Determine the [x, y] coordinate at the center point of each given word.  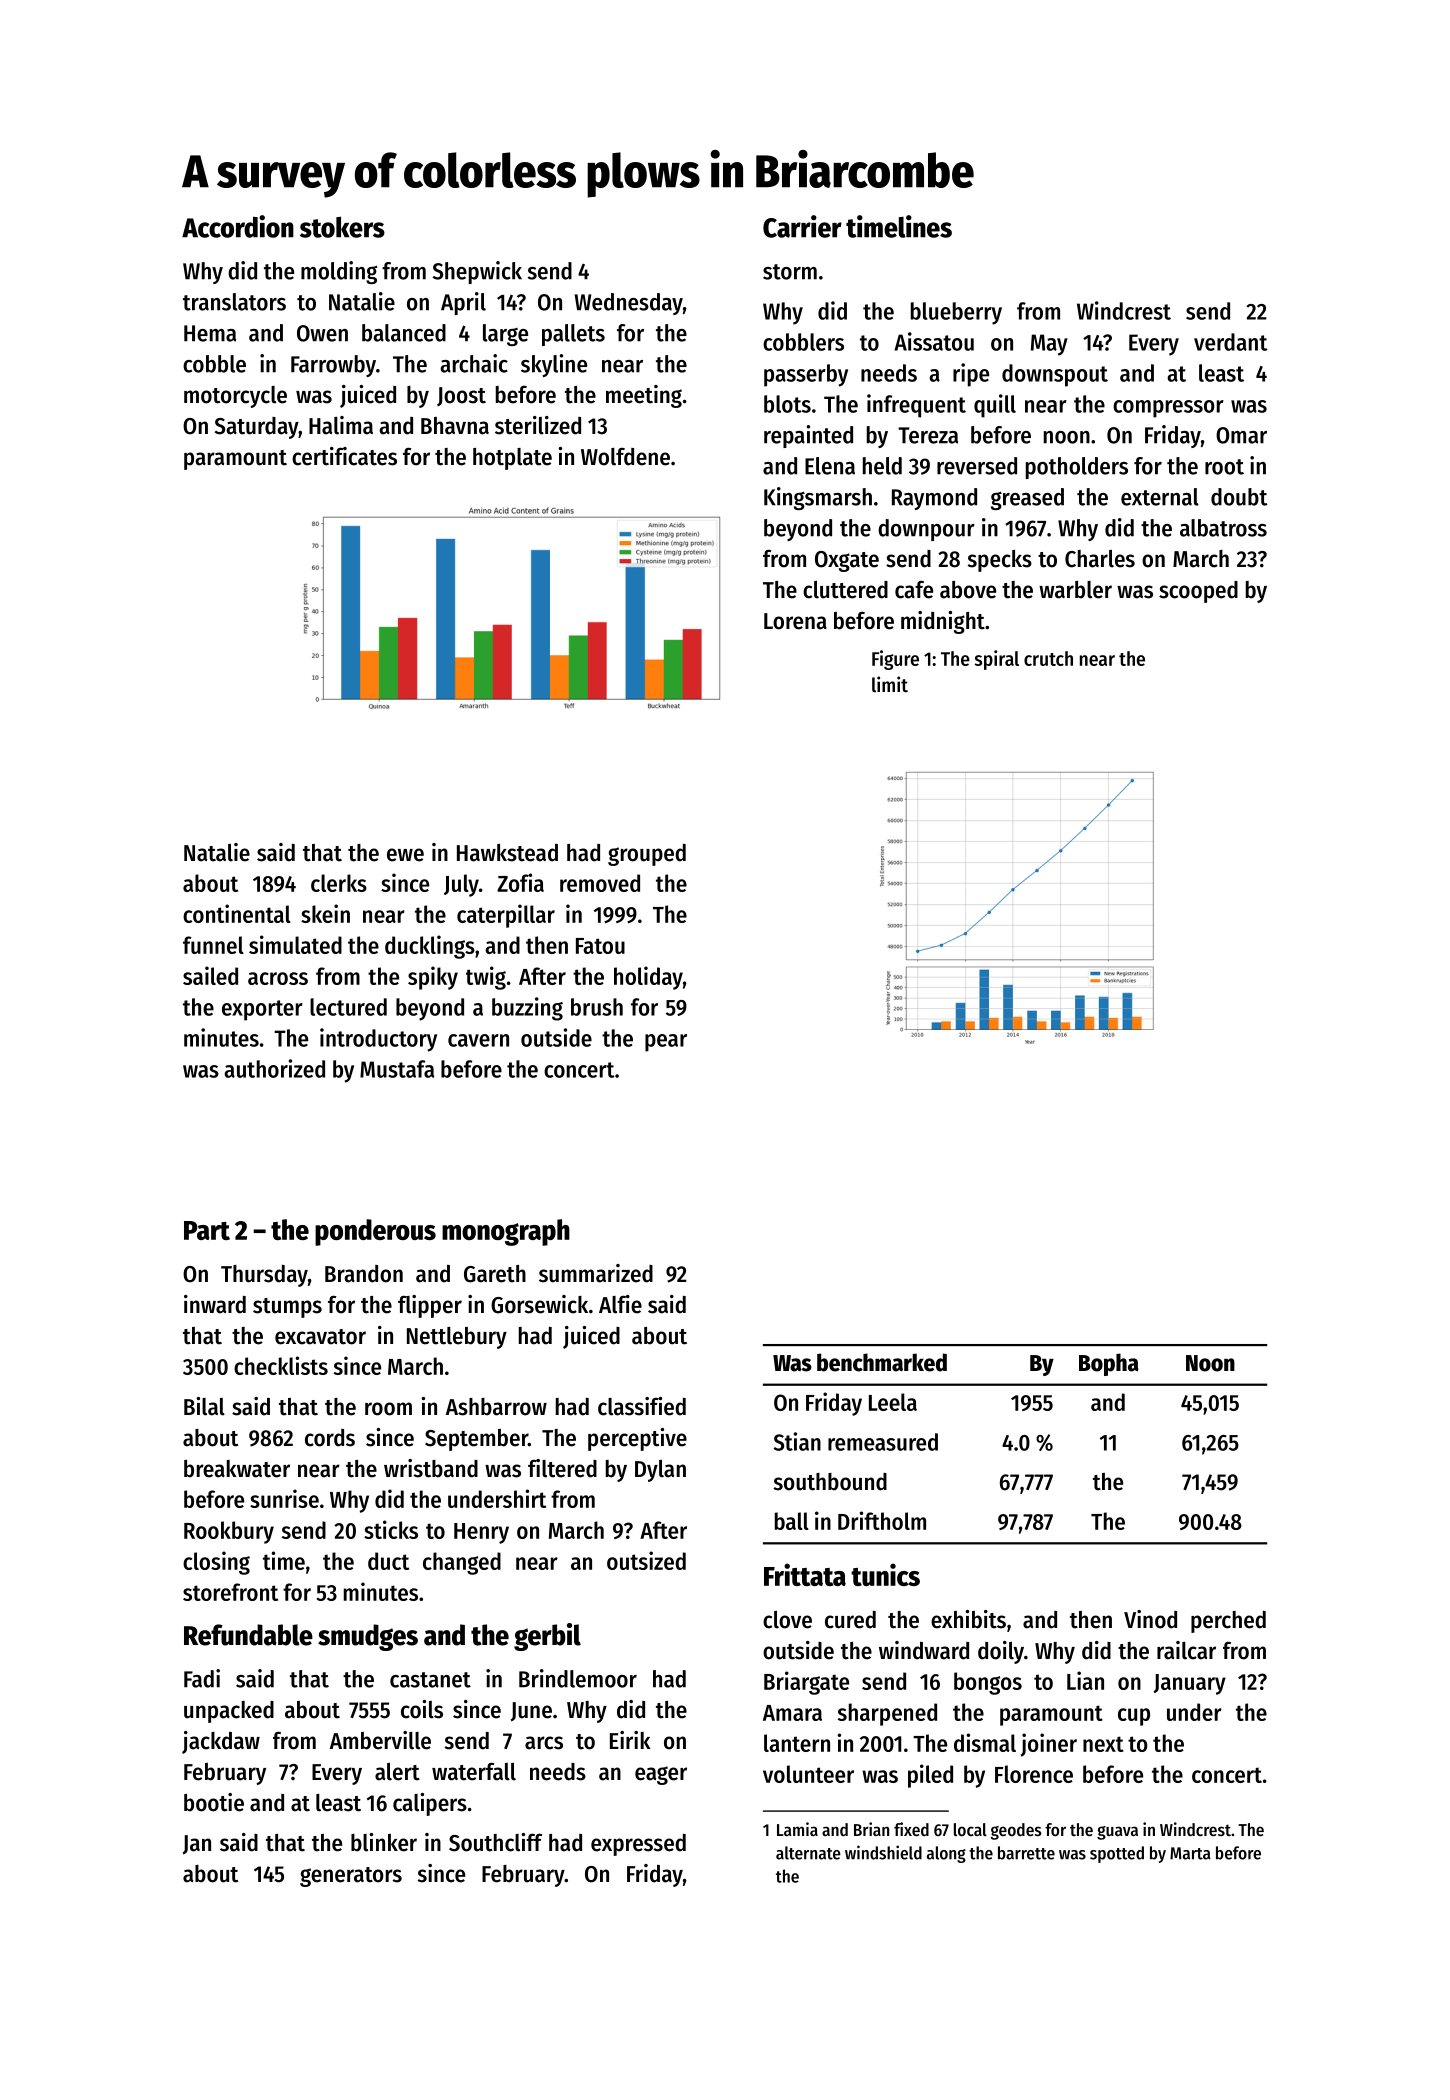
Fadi [202, 1678]
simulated [295, 944]
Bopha [1109, 1364]
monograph [506, 1232]
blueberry [956, 313]
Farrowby [333, 366]
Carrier [802, 226]
